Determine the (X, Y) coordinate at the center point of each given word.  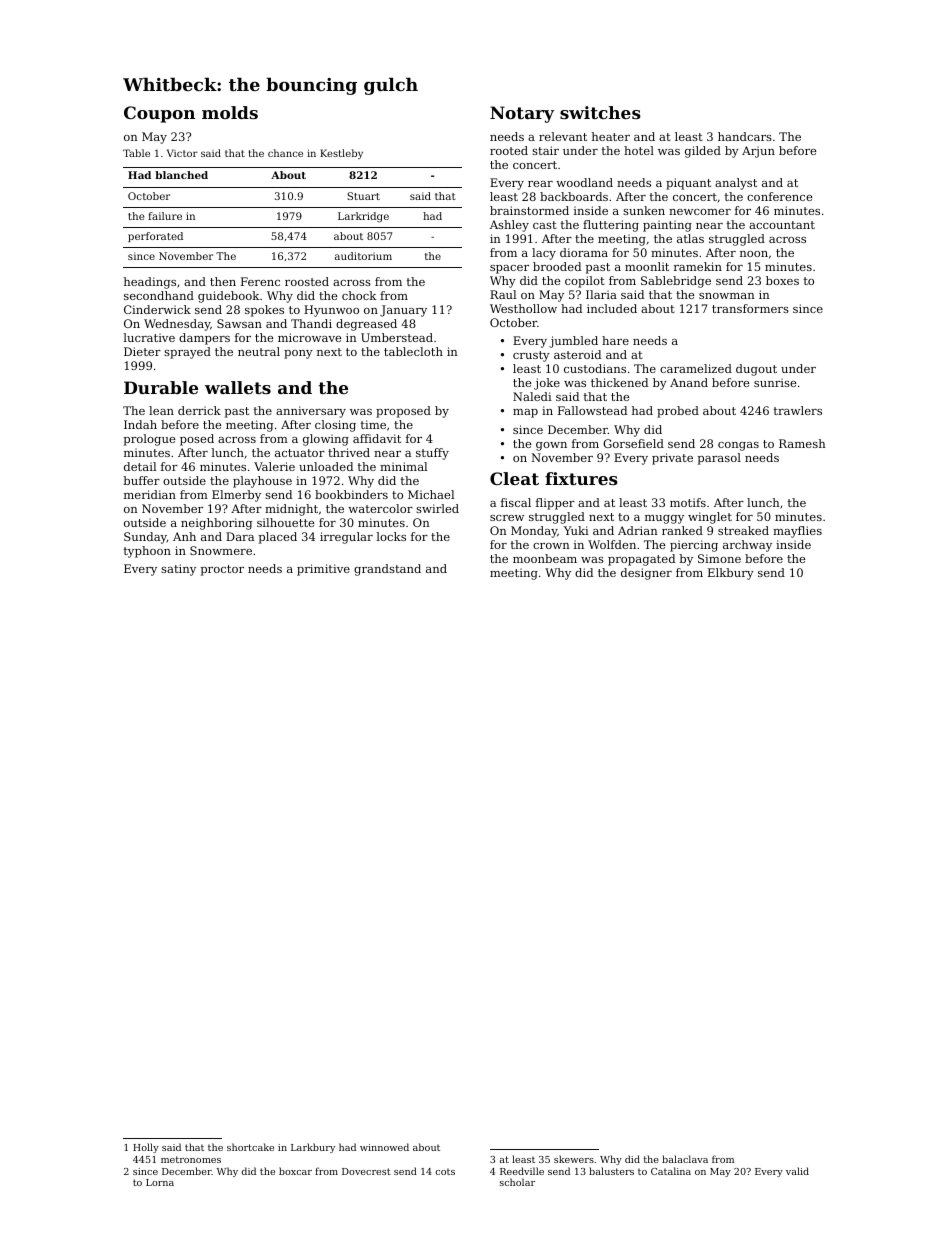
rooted (509, 150)
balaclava (685, 1159)
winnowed (384, 1147)
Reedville (522, 1171)
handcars (745, 136)
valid (797, 1171)
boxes (782, 280)
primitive (323, 570)
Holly (146, 1148)
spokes (264, 311)
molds (230, 112)
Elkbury (731, 574)
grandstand (387, 570)
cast (545, 225)
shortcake (250, 1147)
